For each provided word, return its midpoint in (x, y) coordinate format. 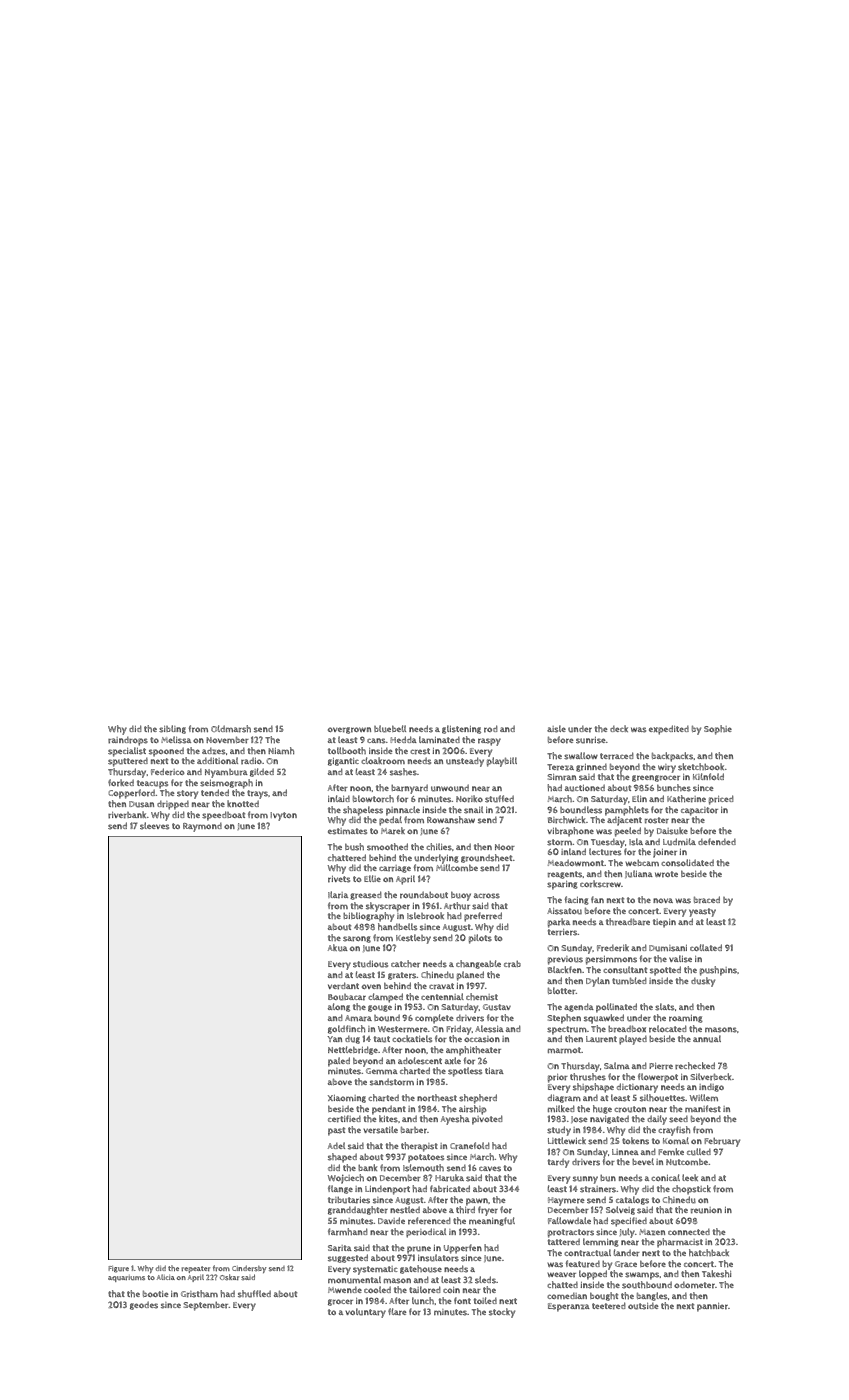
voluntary (365, 1313)
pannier (712, 1307)
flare (397, 1312)
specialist (127, 752)
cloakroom (383, 761)
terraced (616, 756)
